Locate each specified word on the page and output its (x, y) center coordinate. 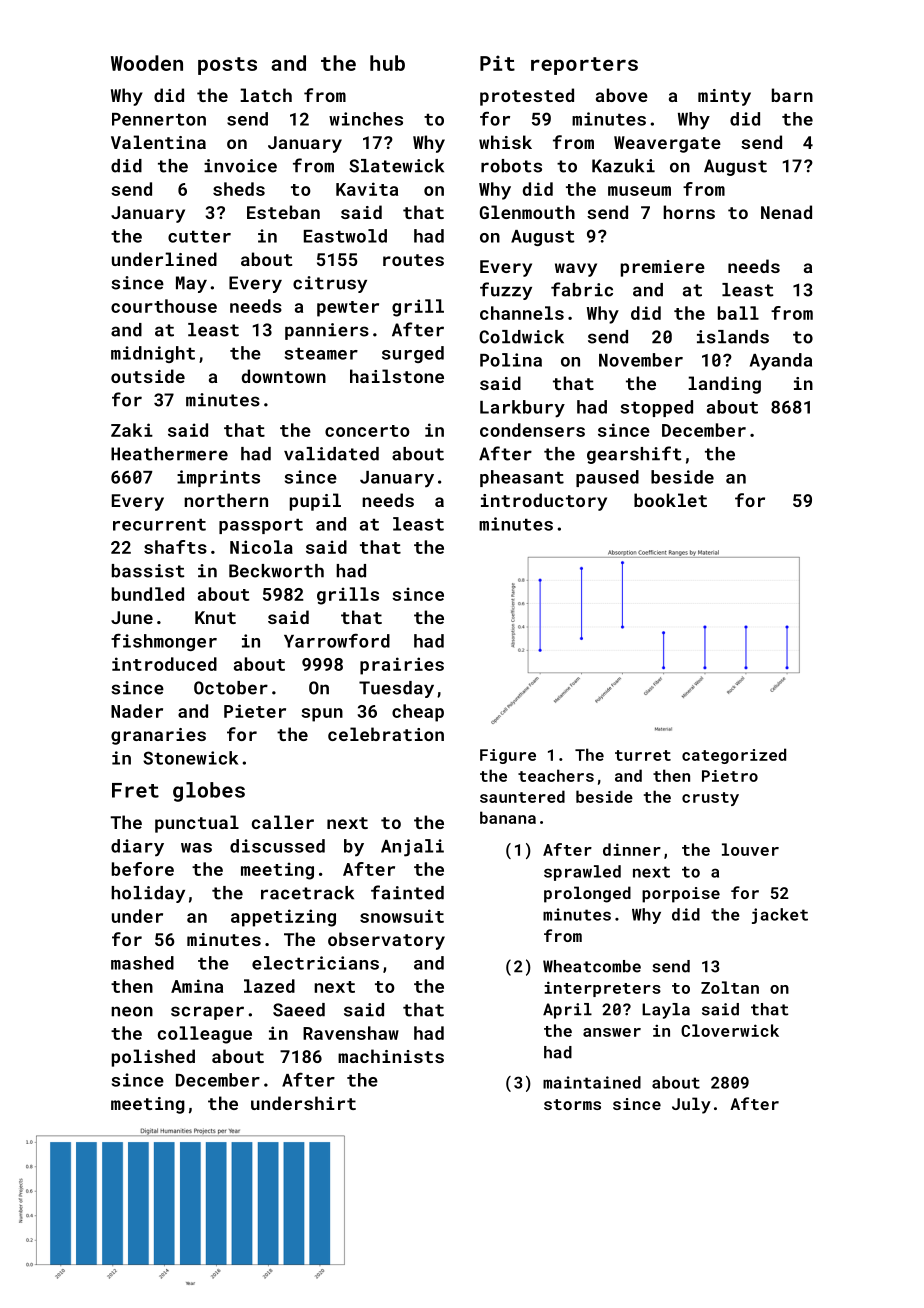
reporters (584, 66)
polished (153, 1058)
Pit (497, 63)
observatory (386, 941)
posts (227, 66)
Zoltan (730, 987)
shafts (175, 547)
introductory (544, 502)
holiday (148, 894)
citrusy (330, 284)
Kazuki (623, 166)
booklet (670, 500)
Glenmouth (527, 212)
